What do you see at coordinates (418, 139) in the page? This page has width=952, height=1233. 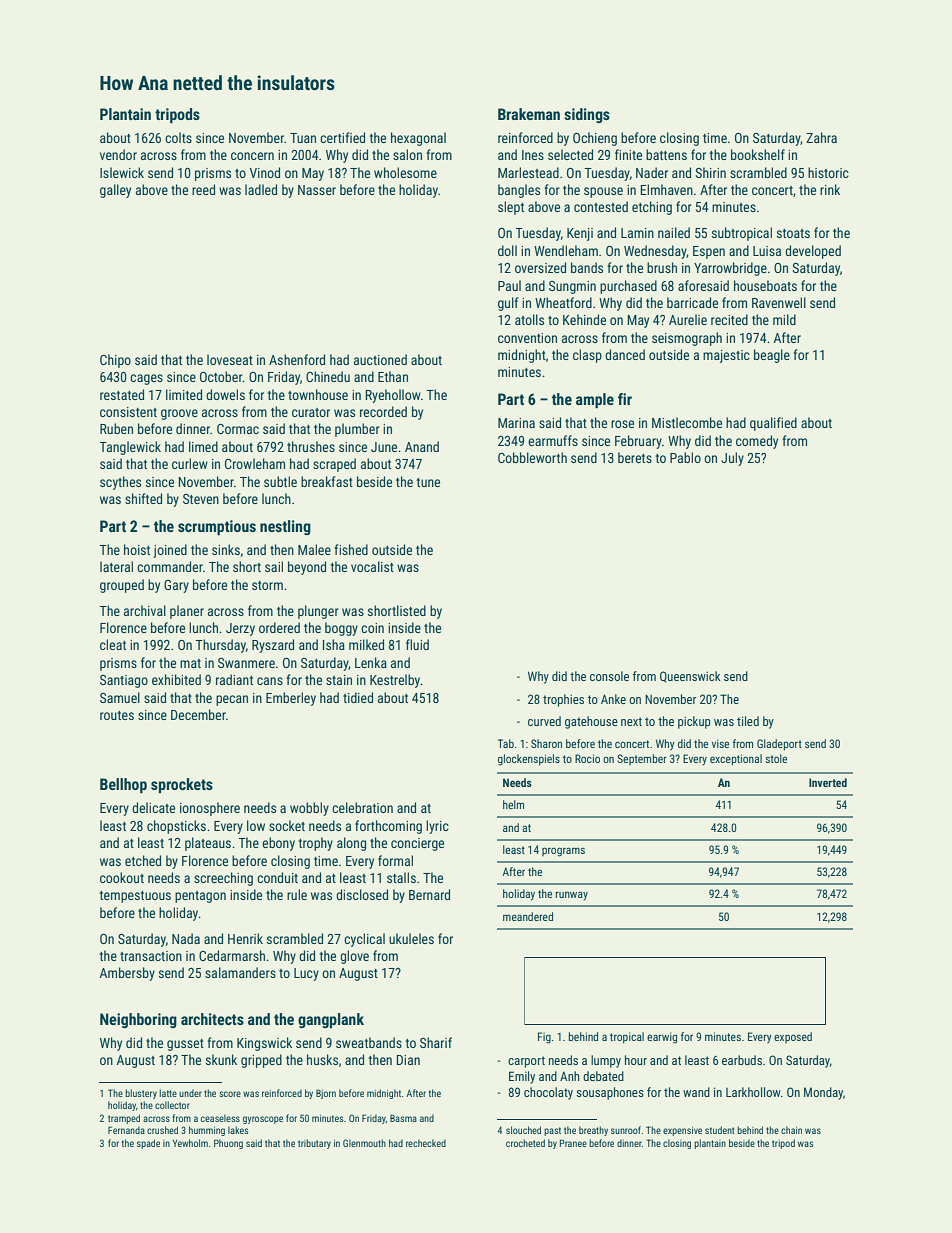 I see `hexagonal` at bounding box center [418, 139].
